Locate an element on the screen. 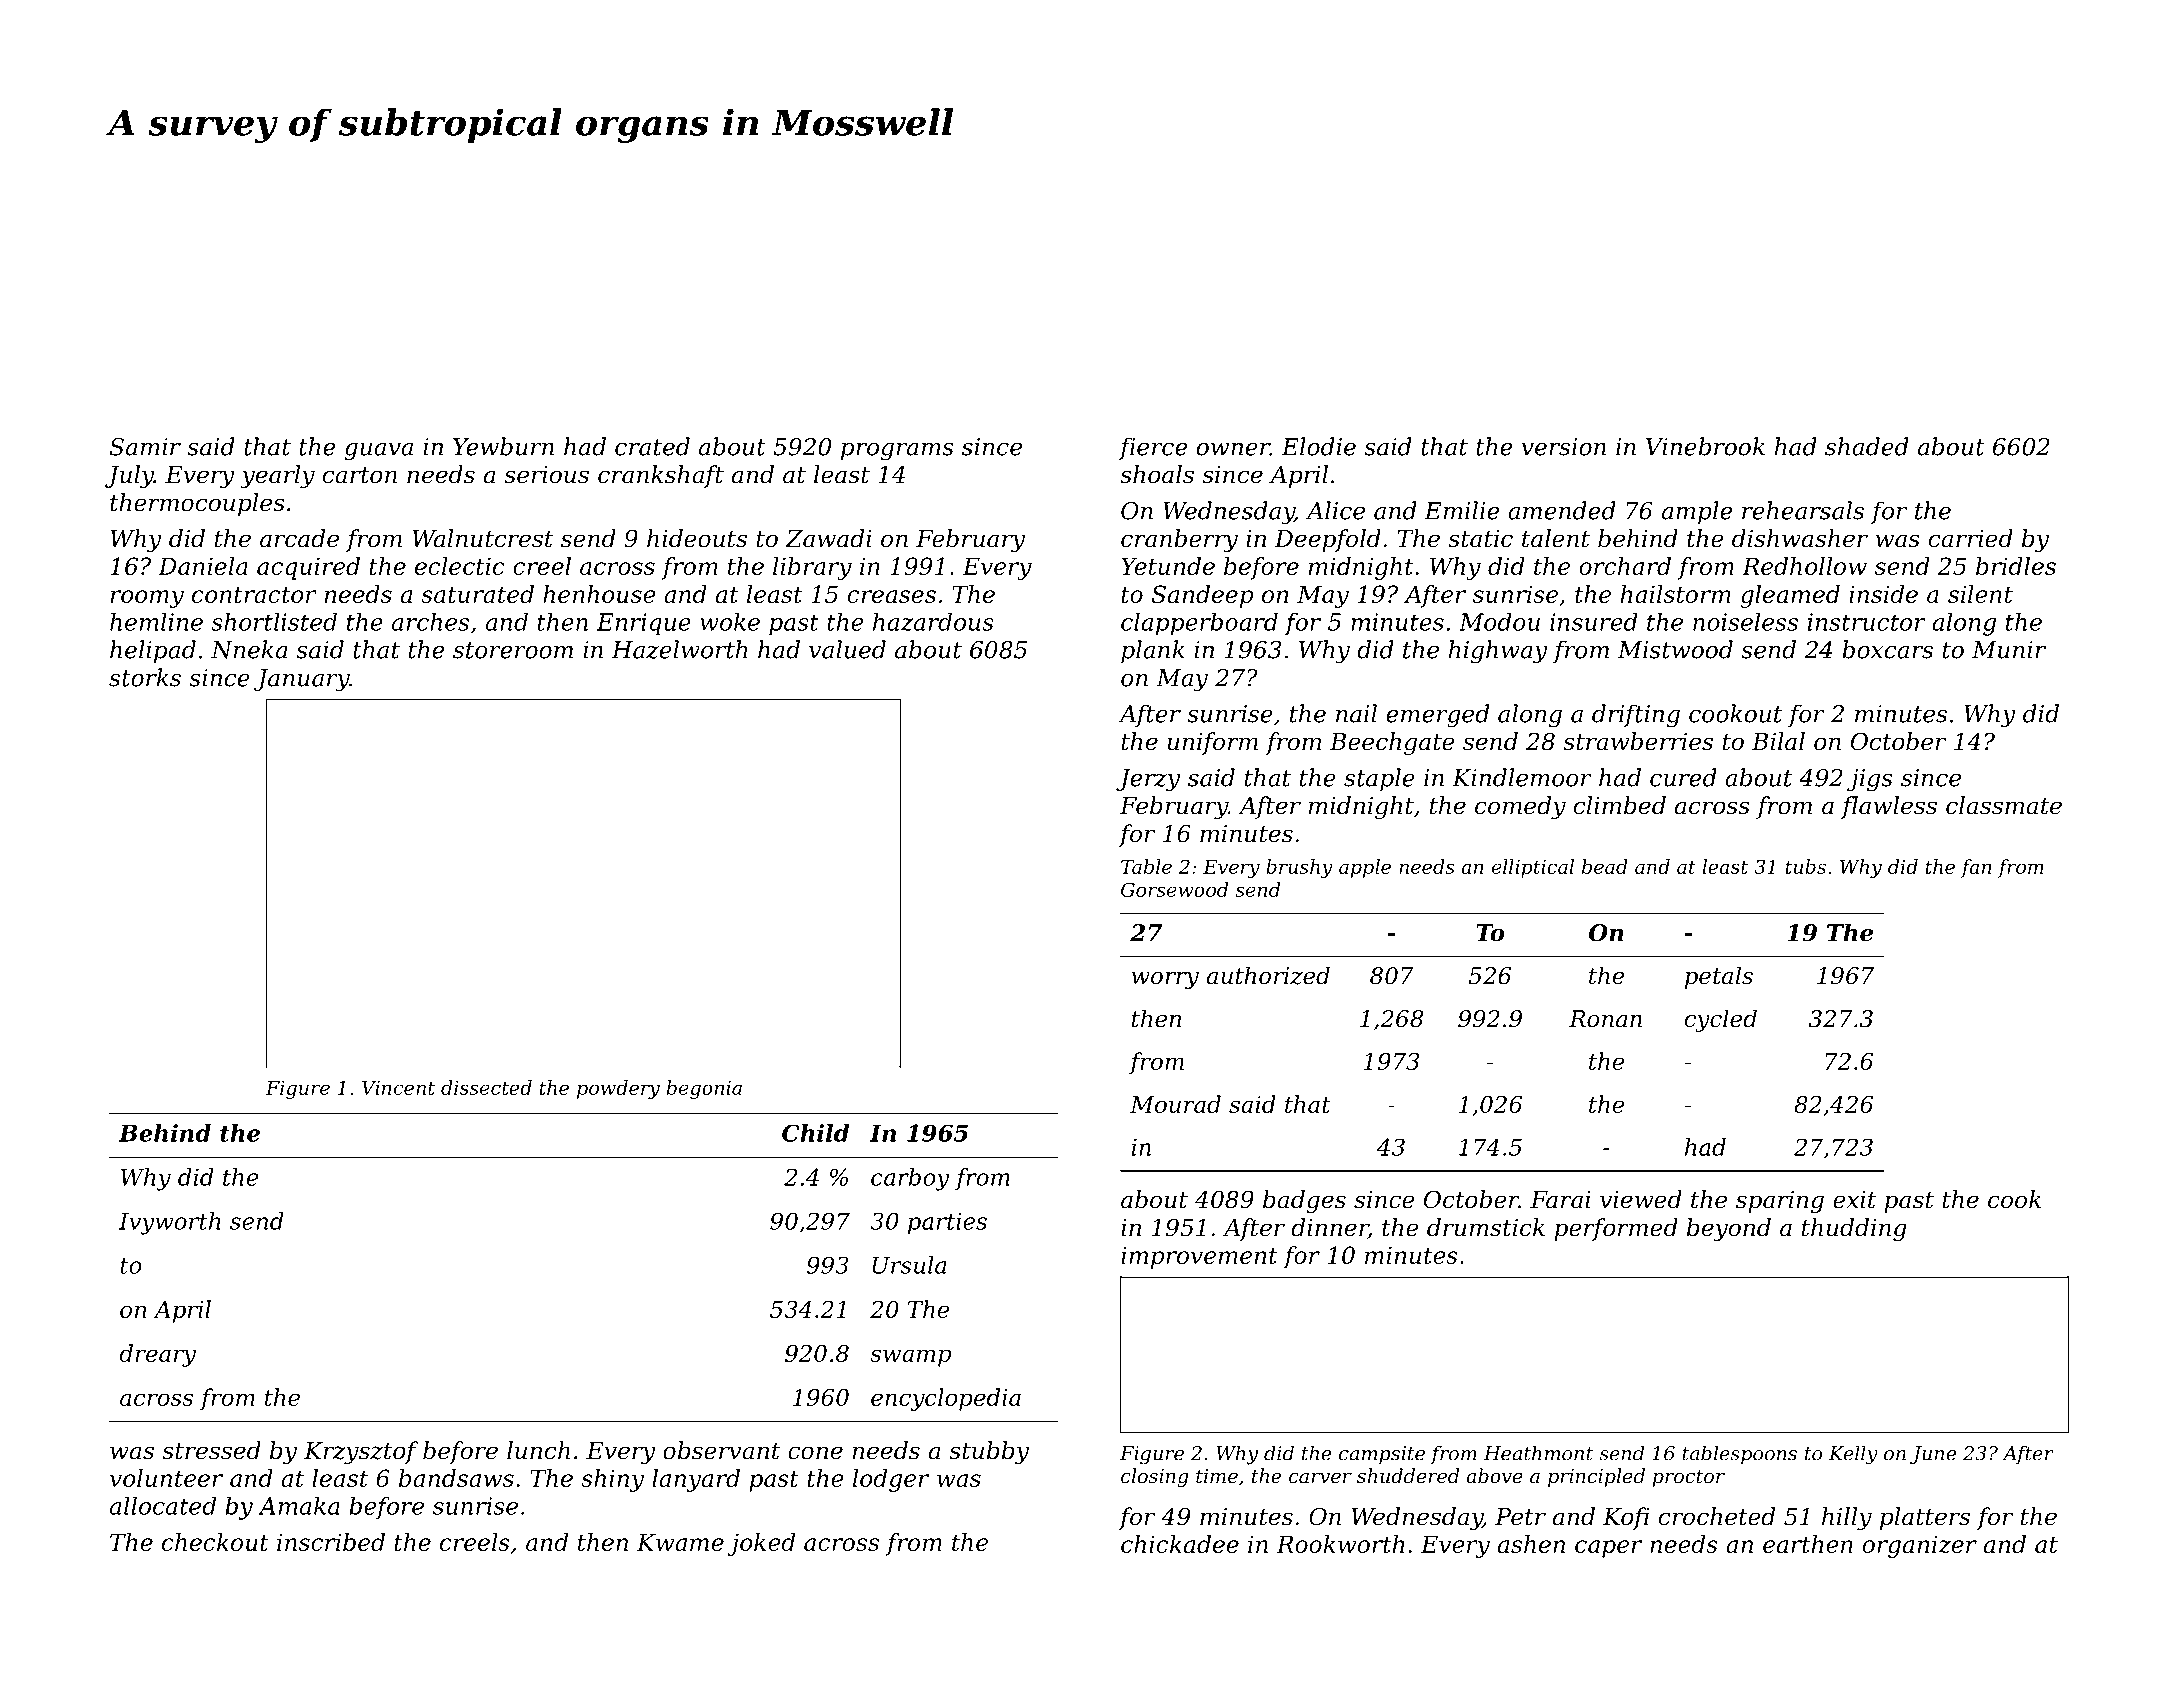 This screenshot has height=1683, width=2178. fan is located at coordinates (1976, 868).
